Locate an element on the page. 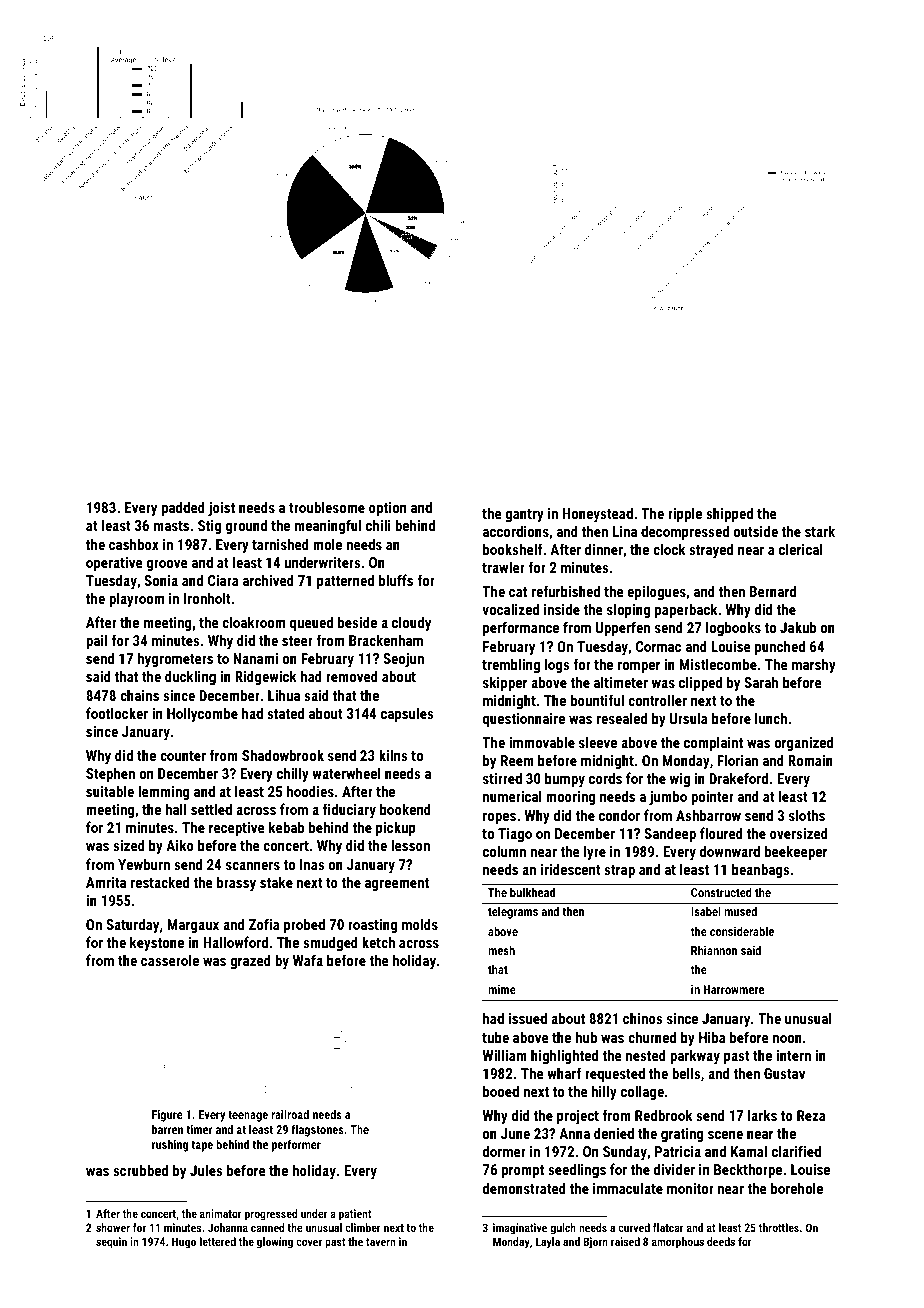 This document has height=1308, width=924. barren is located at coordinates (167, 1129).
